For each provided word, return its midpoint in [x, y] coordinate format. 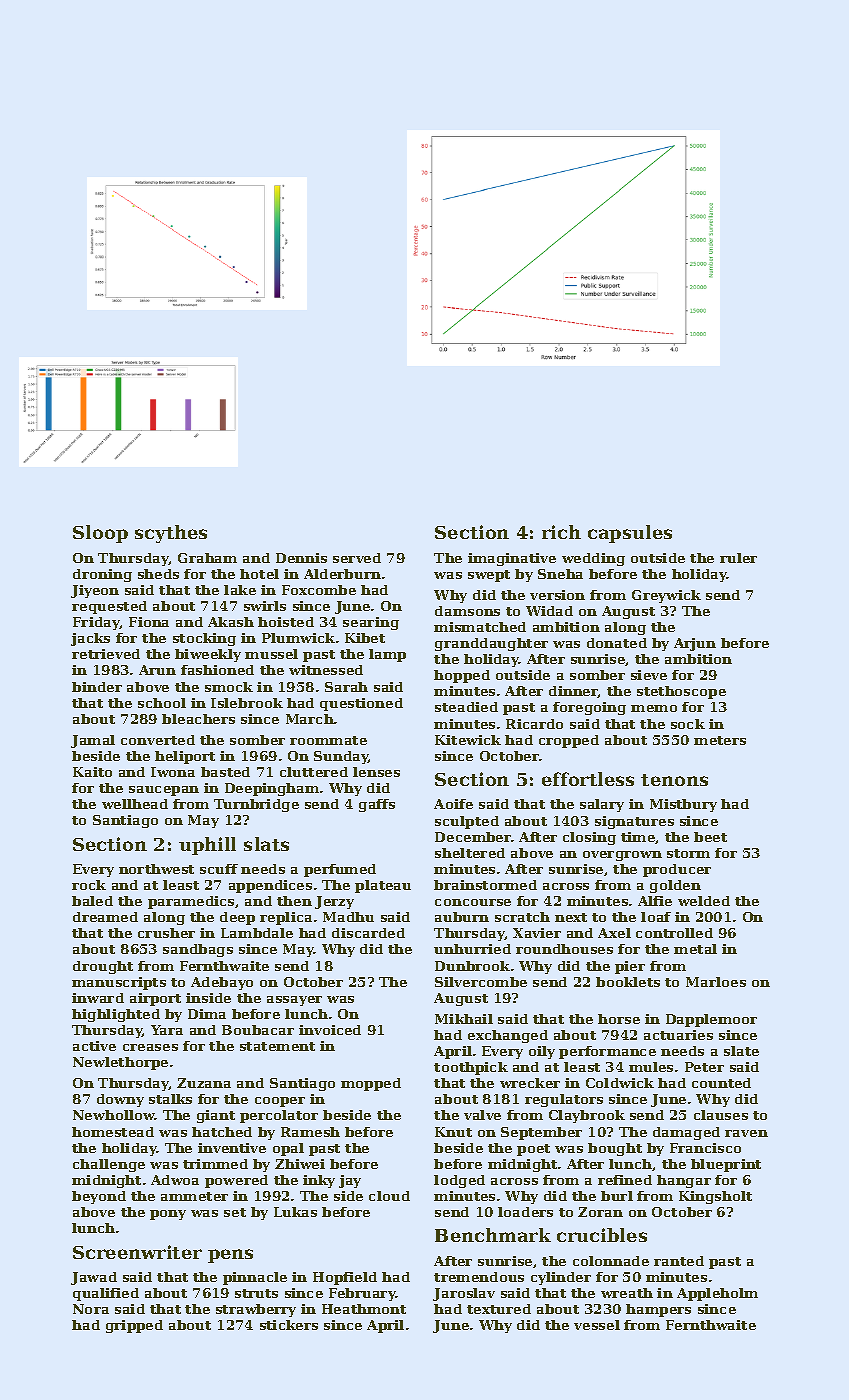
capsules [630, 534]
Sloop [100, 534]
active [94, 1046]
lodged [459, 1181]
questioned [361, 704]
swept [489, 576]
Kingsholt [715, 1197]
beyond [99, 1197]
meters [720, 740]
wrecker [530, 1083]
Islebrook [247, 703]
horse [619, 1019]
